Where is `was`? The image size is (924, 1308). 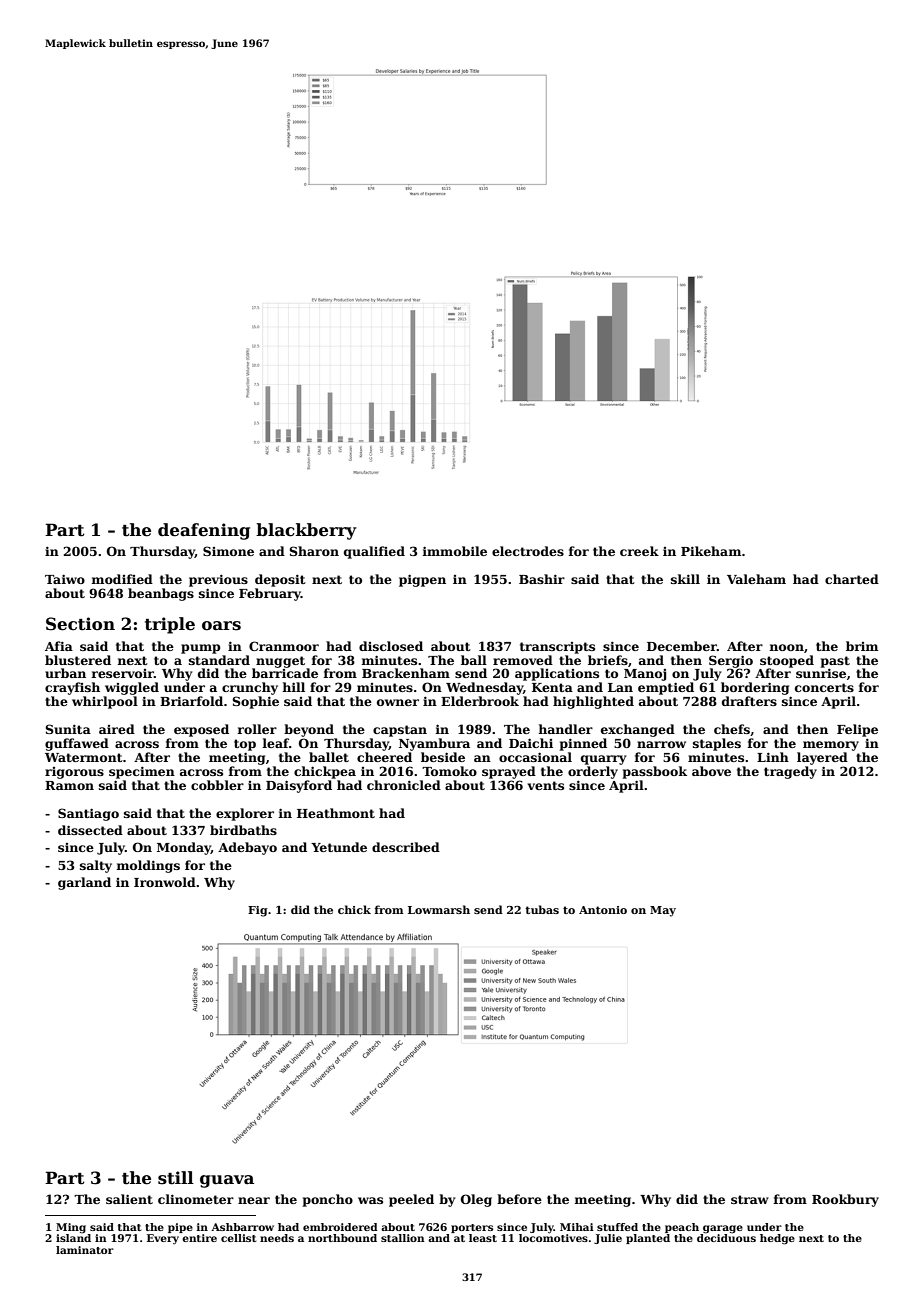
was is located at coordinates (370, 1200).
